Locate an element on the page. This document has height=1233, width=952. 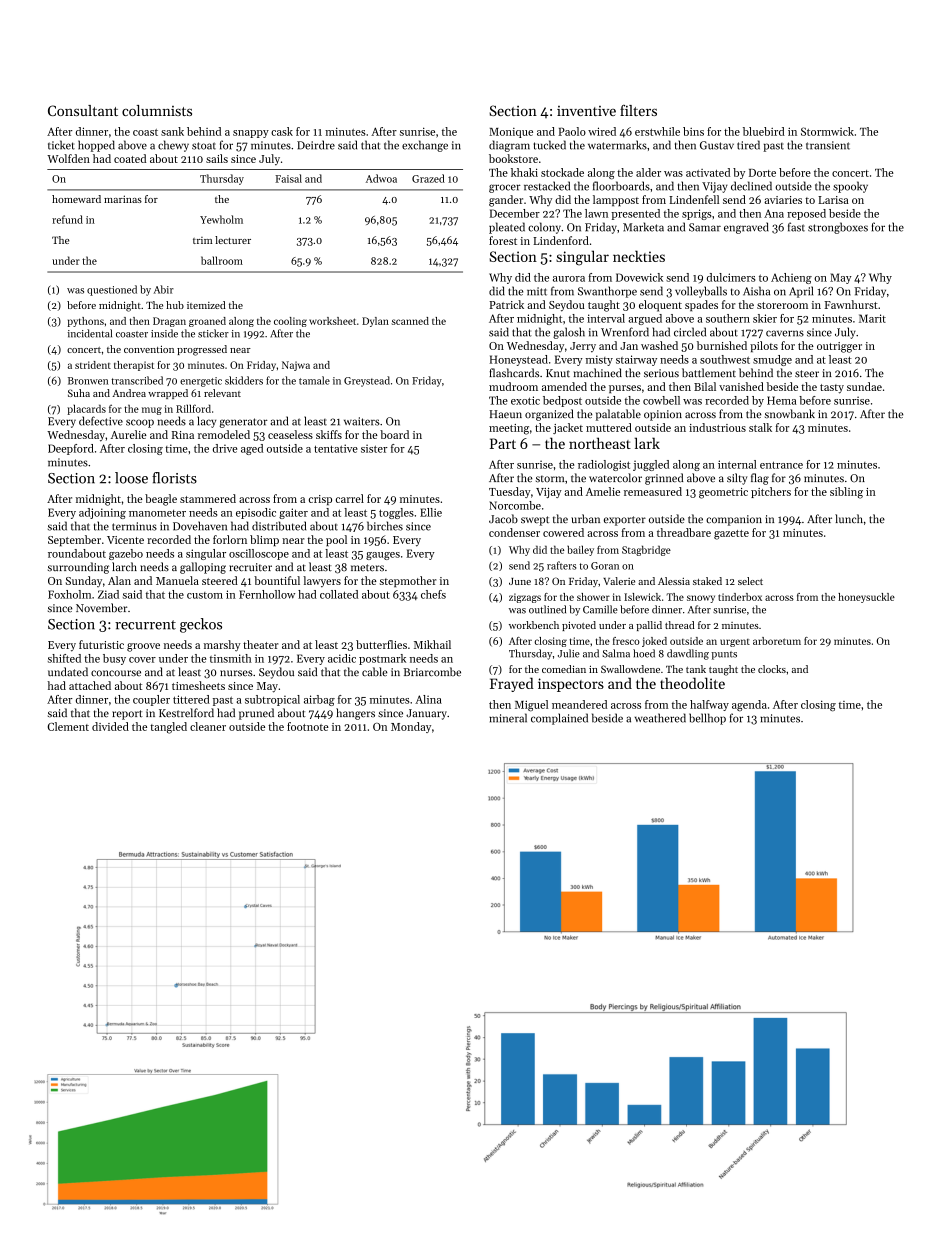
inventive is located at coordinates (586, 111).
